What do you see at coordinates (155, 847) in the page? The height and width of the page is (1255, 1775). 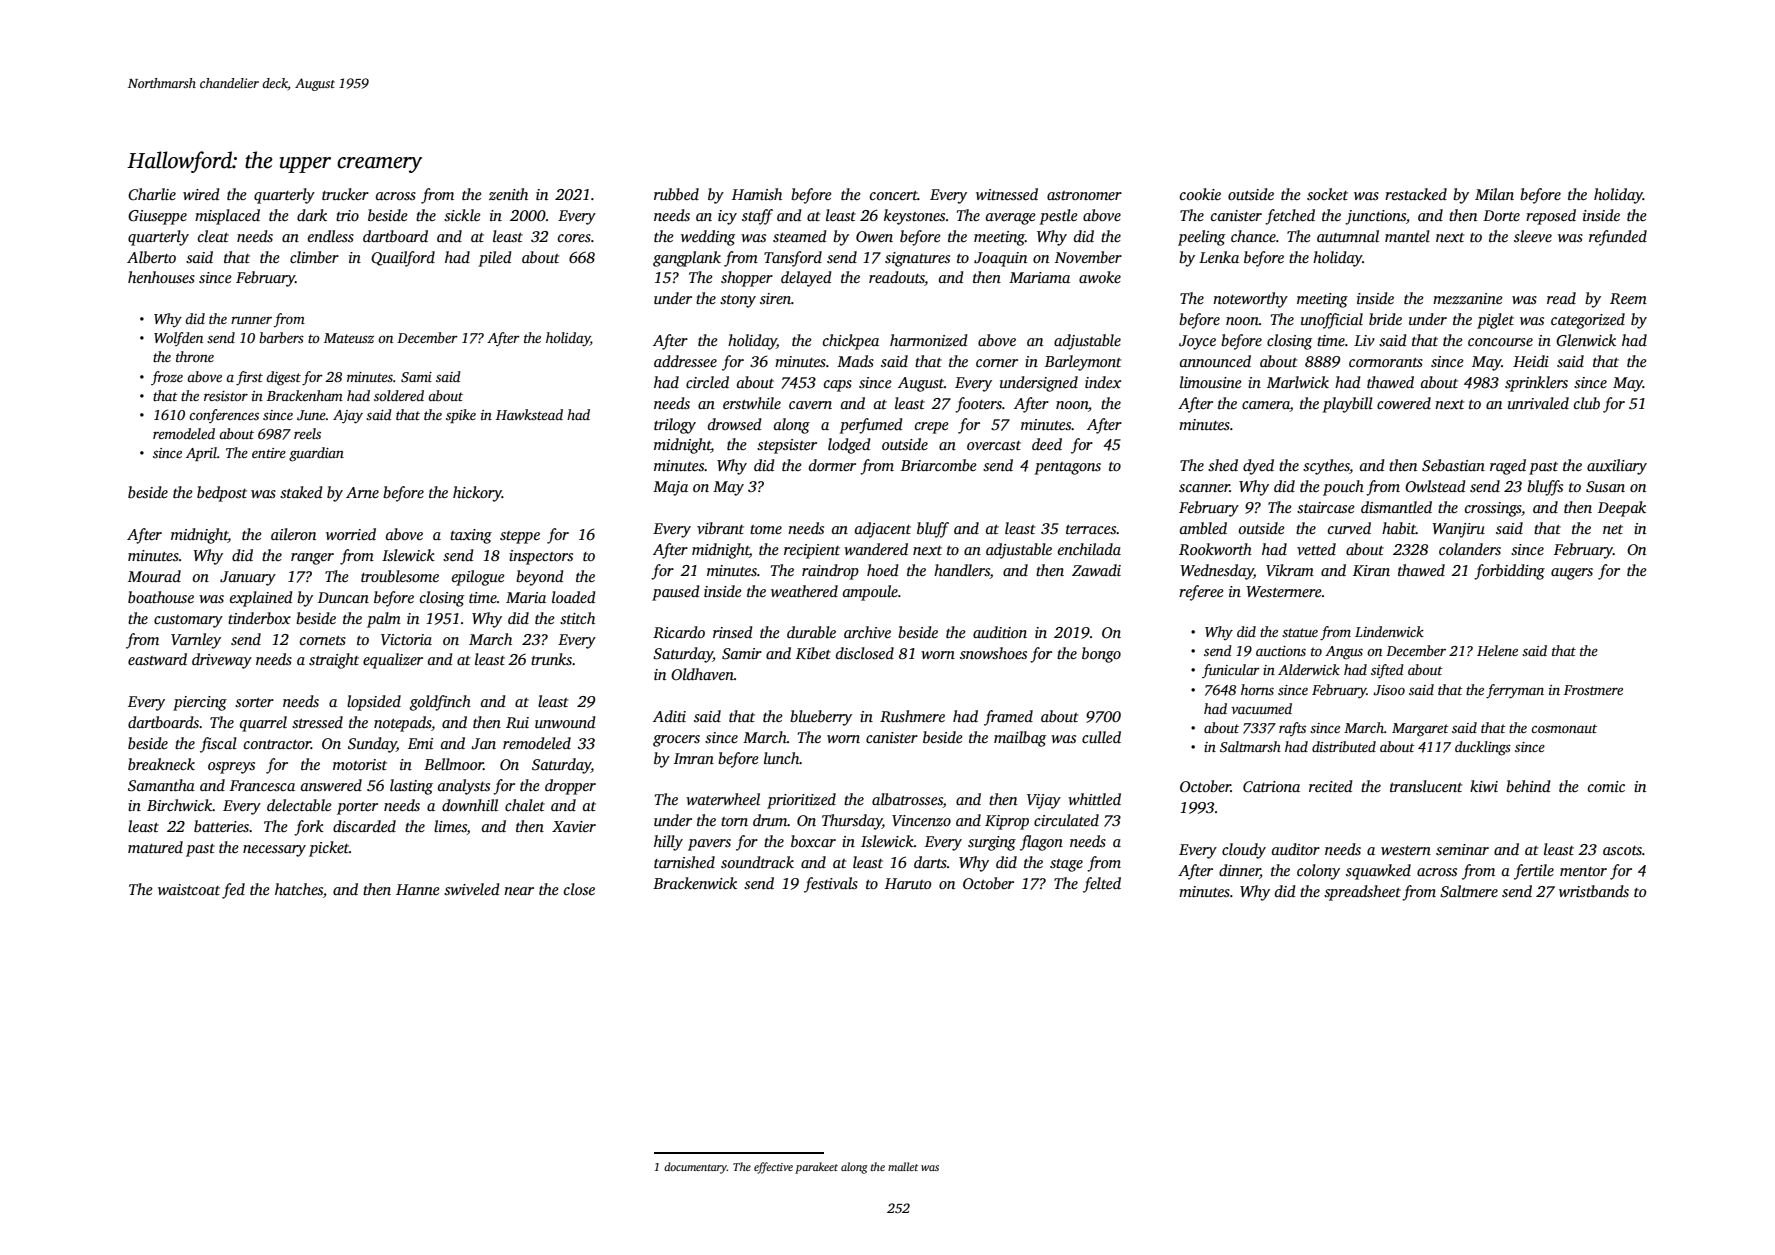 I see `matured` at bounding box center [155, 847].
